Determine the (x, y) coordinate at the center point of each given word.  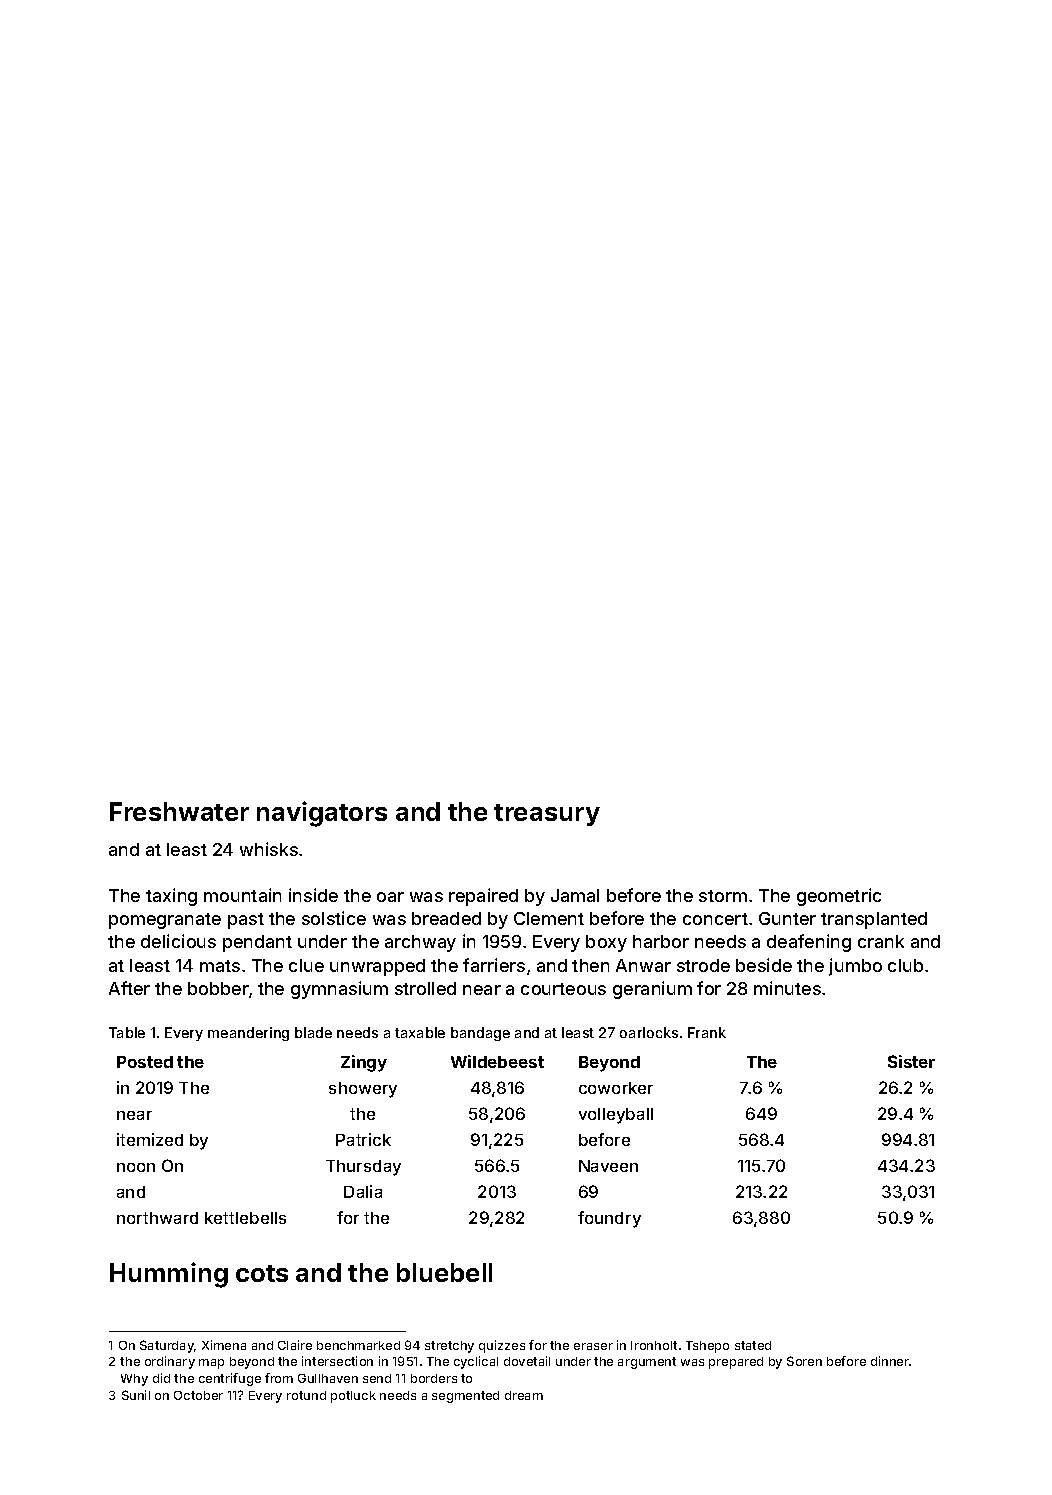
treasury (547, 815)
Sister (911, 1061)
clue (306, 965)
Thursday (363, 1168)
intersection (337, 1361)
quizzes (502, 1346)
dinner (890, 1361)
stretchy (449, 1347)
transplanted (874, 920)
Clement (549, 918)
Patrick (363, 1139)
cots (262, 1273)
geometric (839, 897)
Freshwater (179, 811)
